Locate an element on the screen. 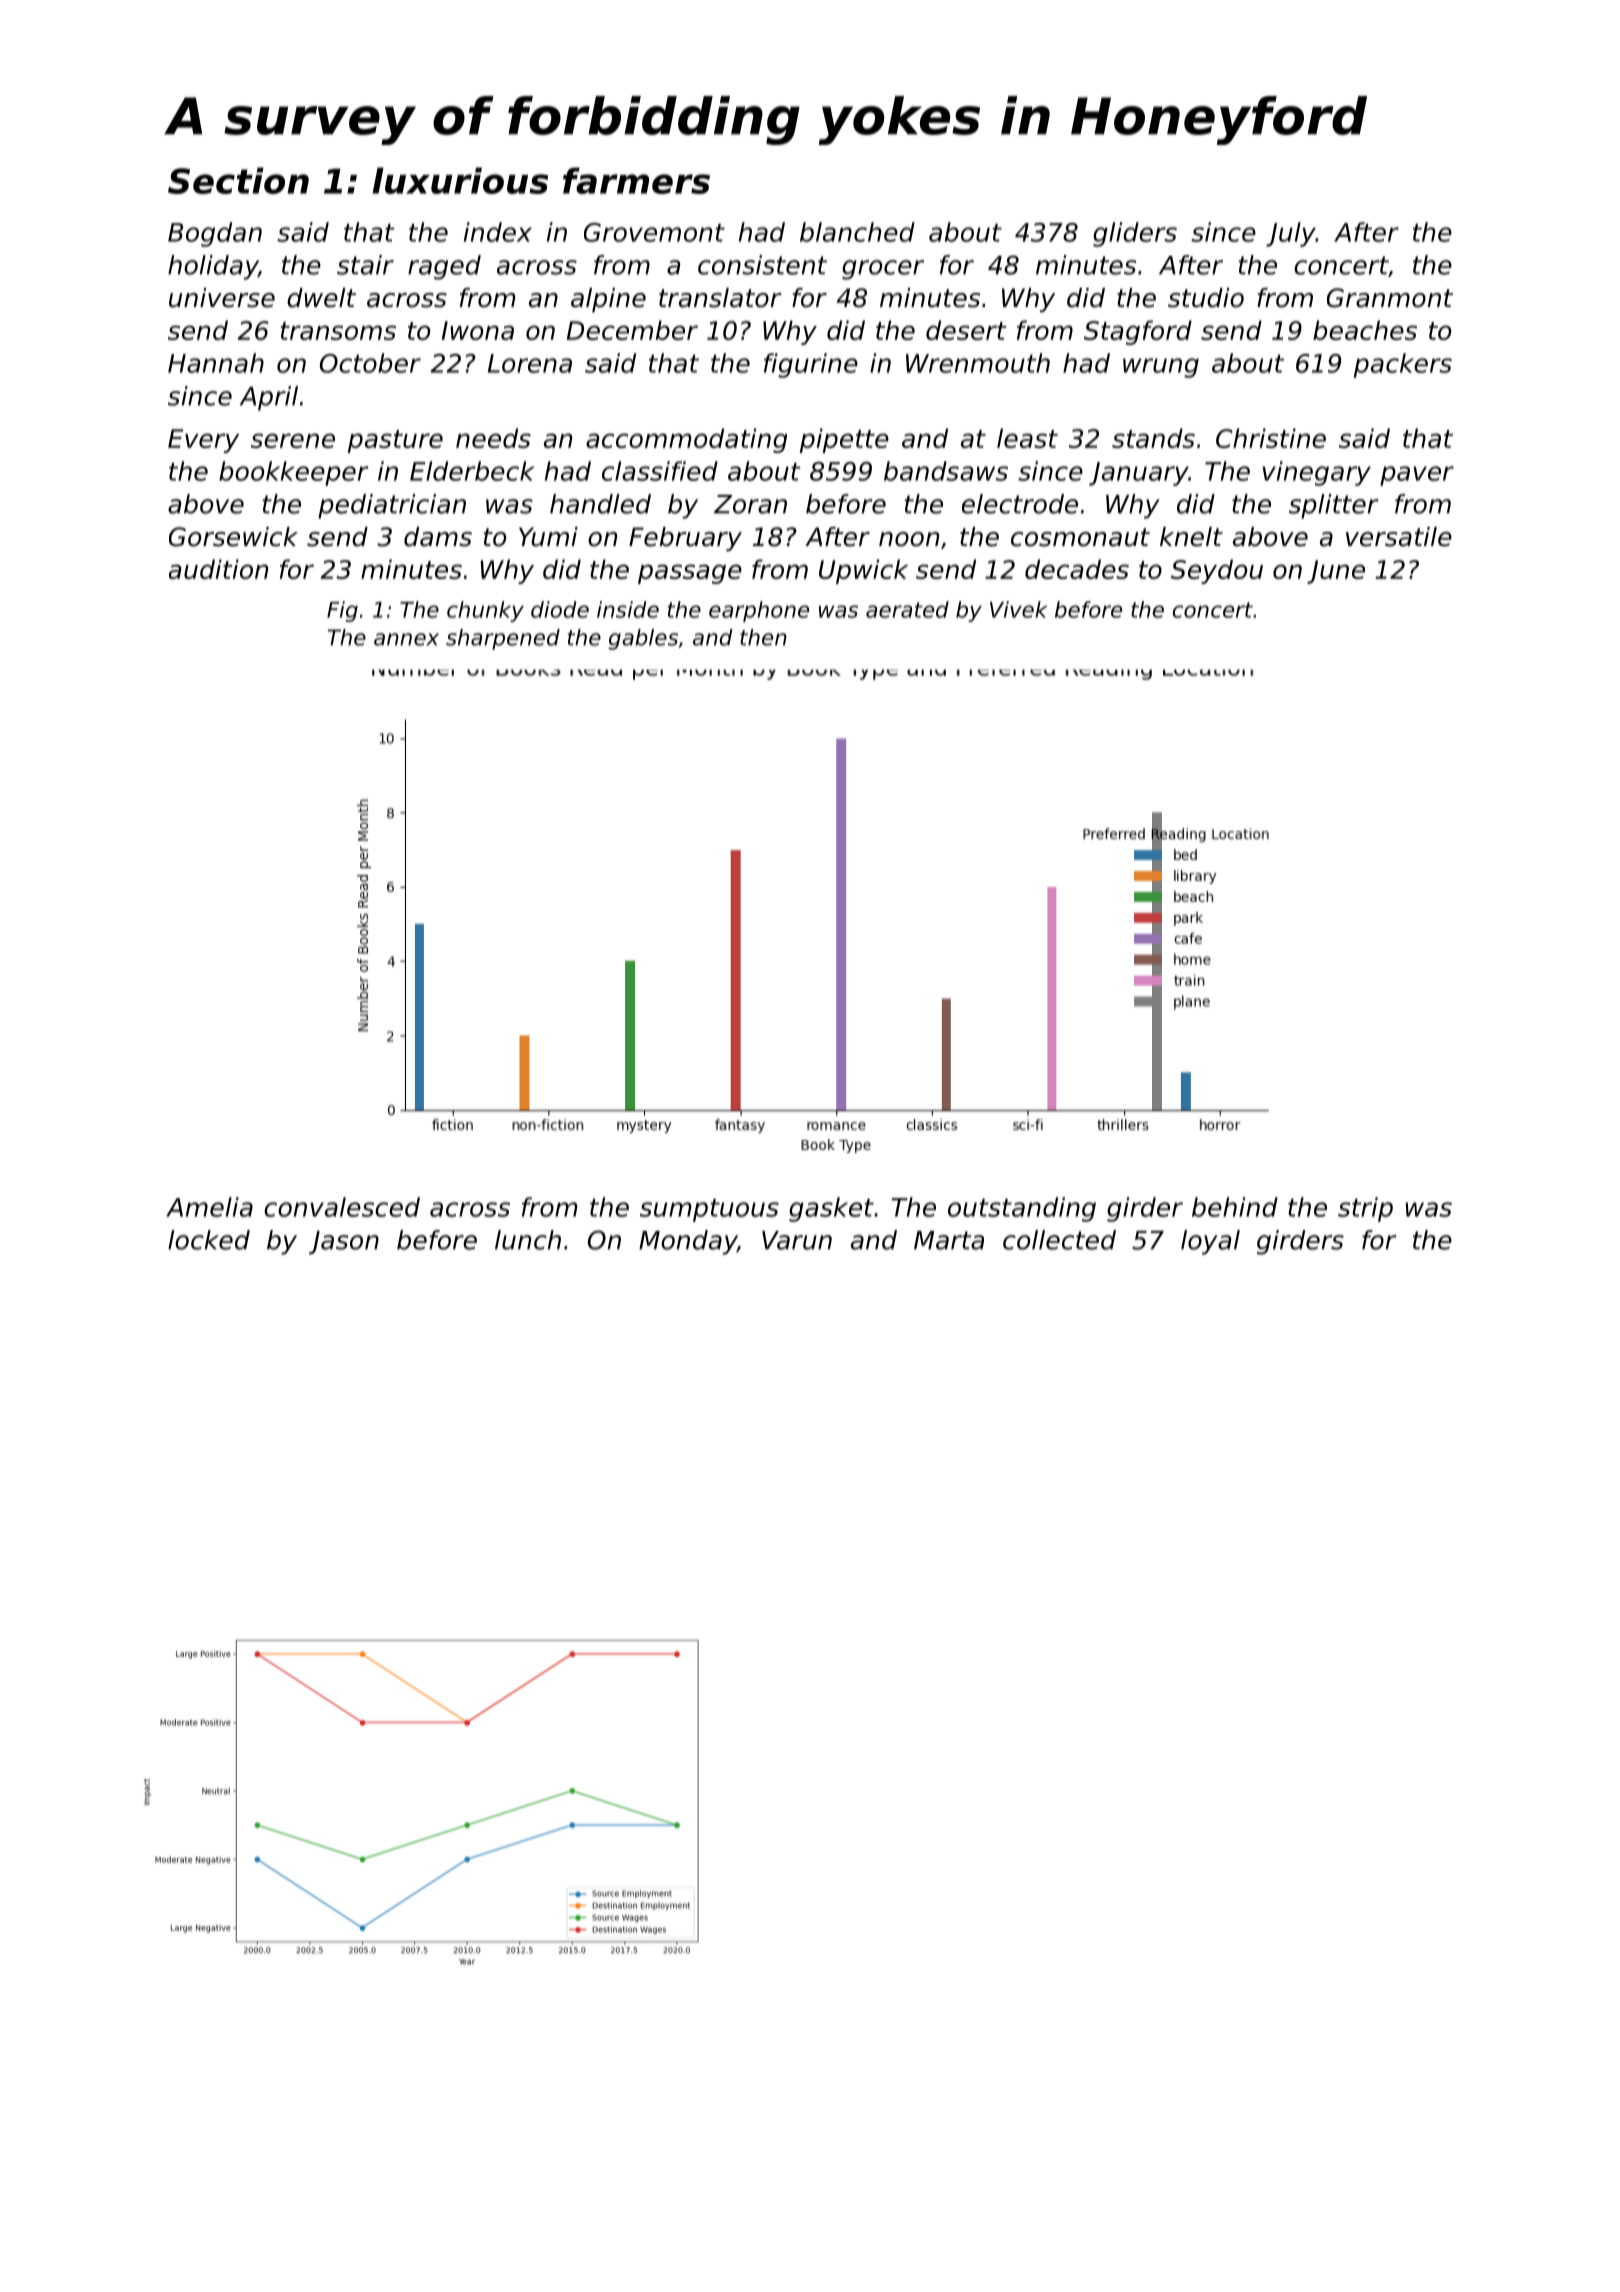 This screenshot has width=1620, height=2292. annex is located at coordinates (406, 639).
